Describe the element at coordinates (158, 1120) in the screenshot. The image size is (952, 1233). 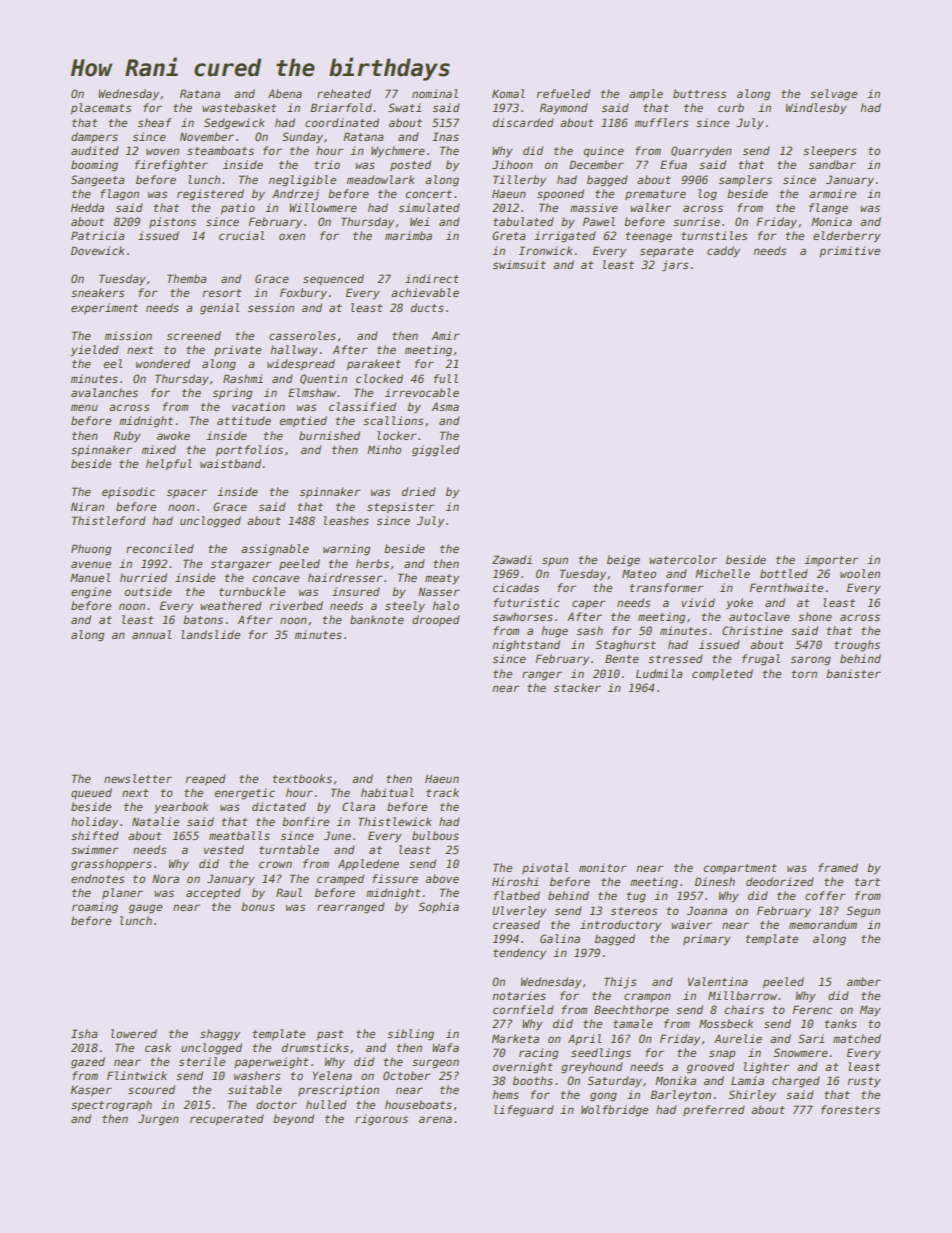
I see `Jurgen` at that location.
